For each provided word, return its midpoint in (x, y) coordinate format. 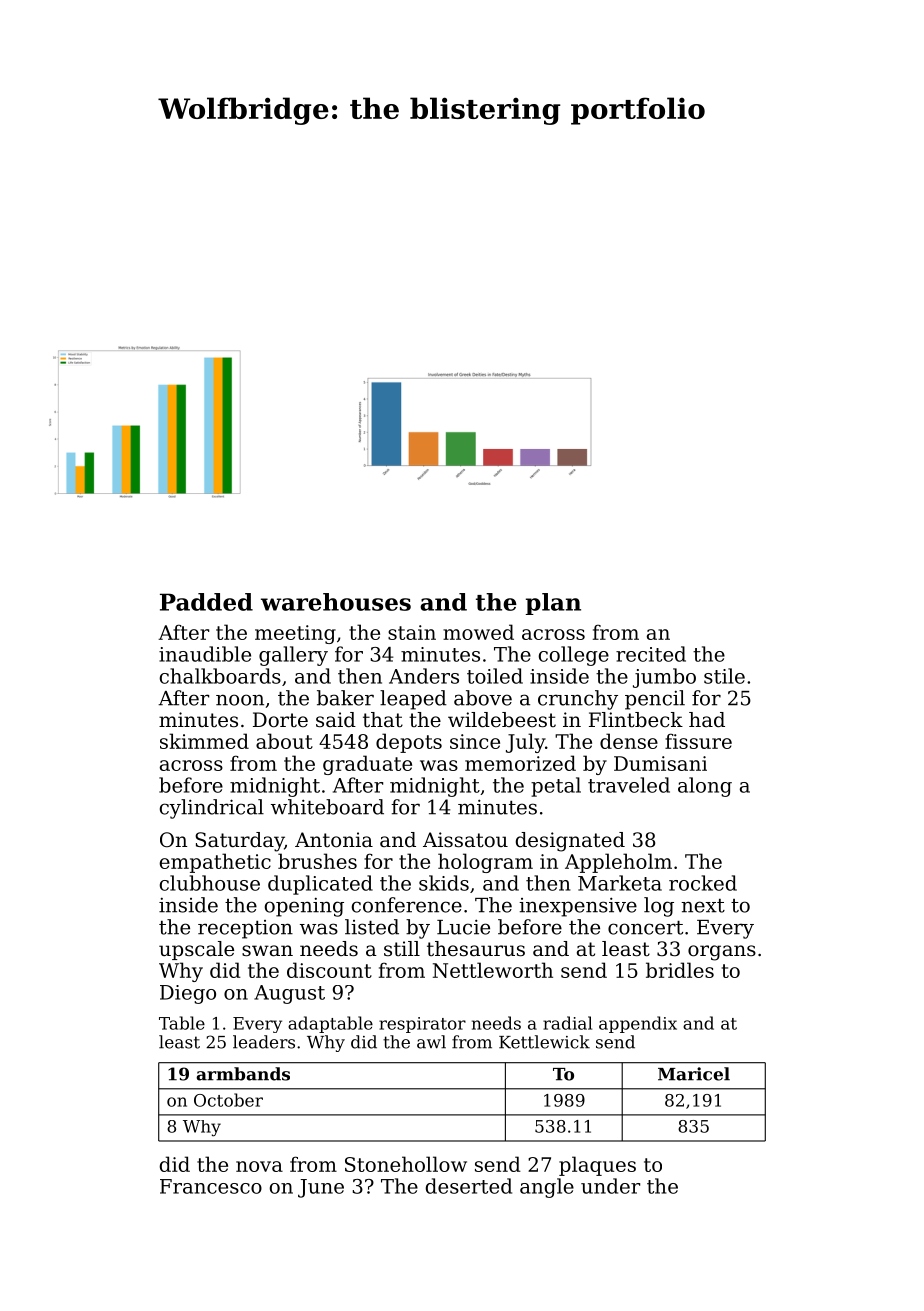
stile (724, 676)
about (284, 741)
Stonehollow (406, 1164)
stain (412, 632)
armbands (243, 1074)
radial (567, 1023)
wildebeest (502, 720)
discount (329, 970)
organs (722, 953)
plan (553, 604)
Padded (206, 602)
